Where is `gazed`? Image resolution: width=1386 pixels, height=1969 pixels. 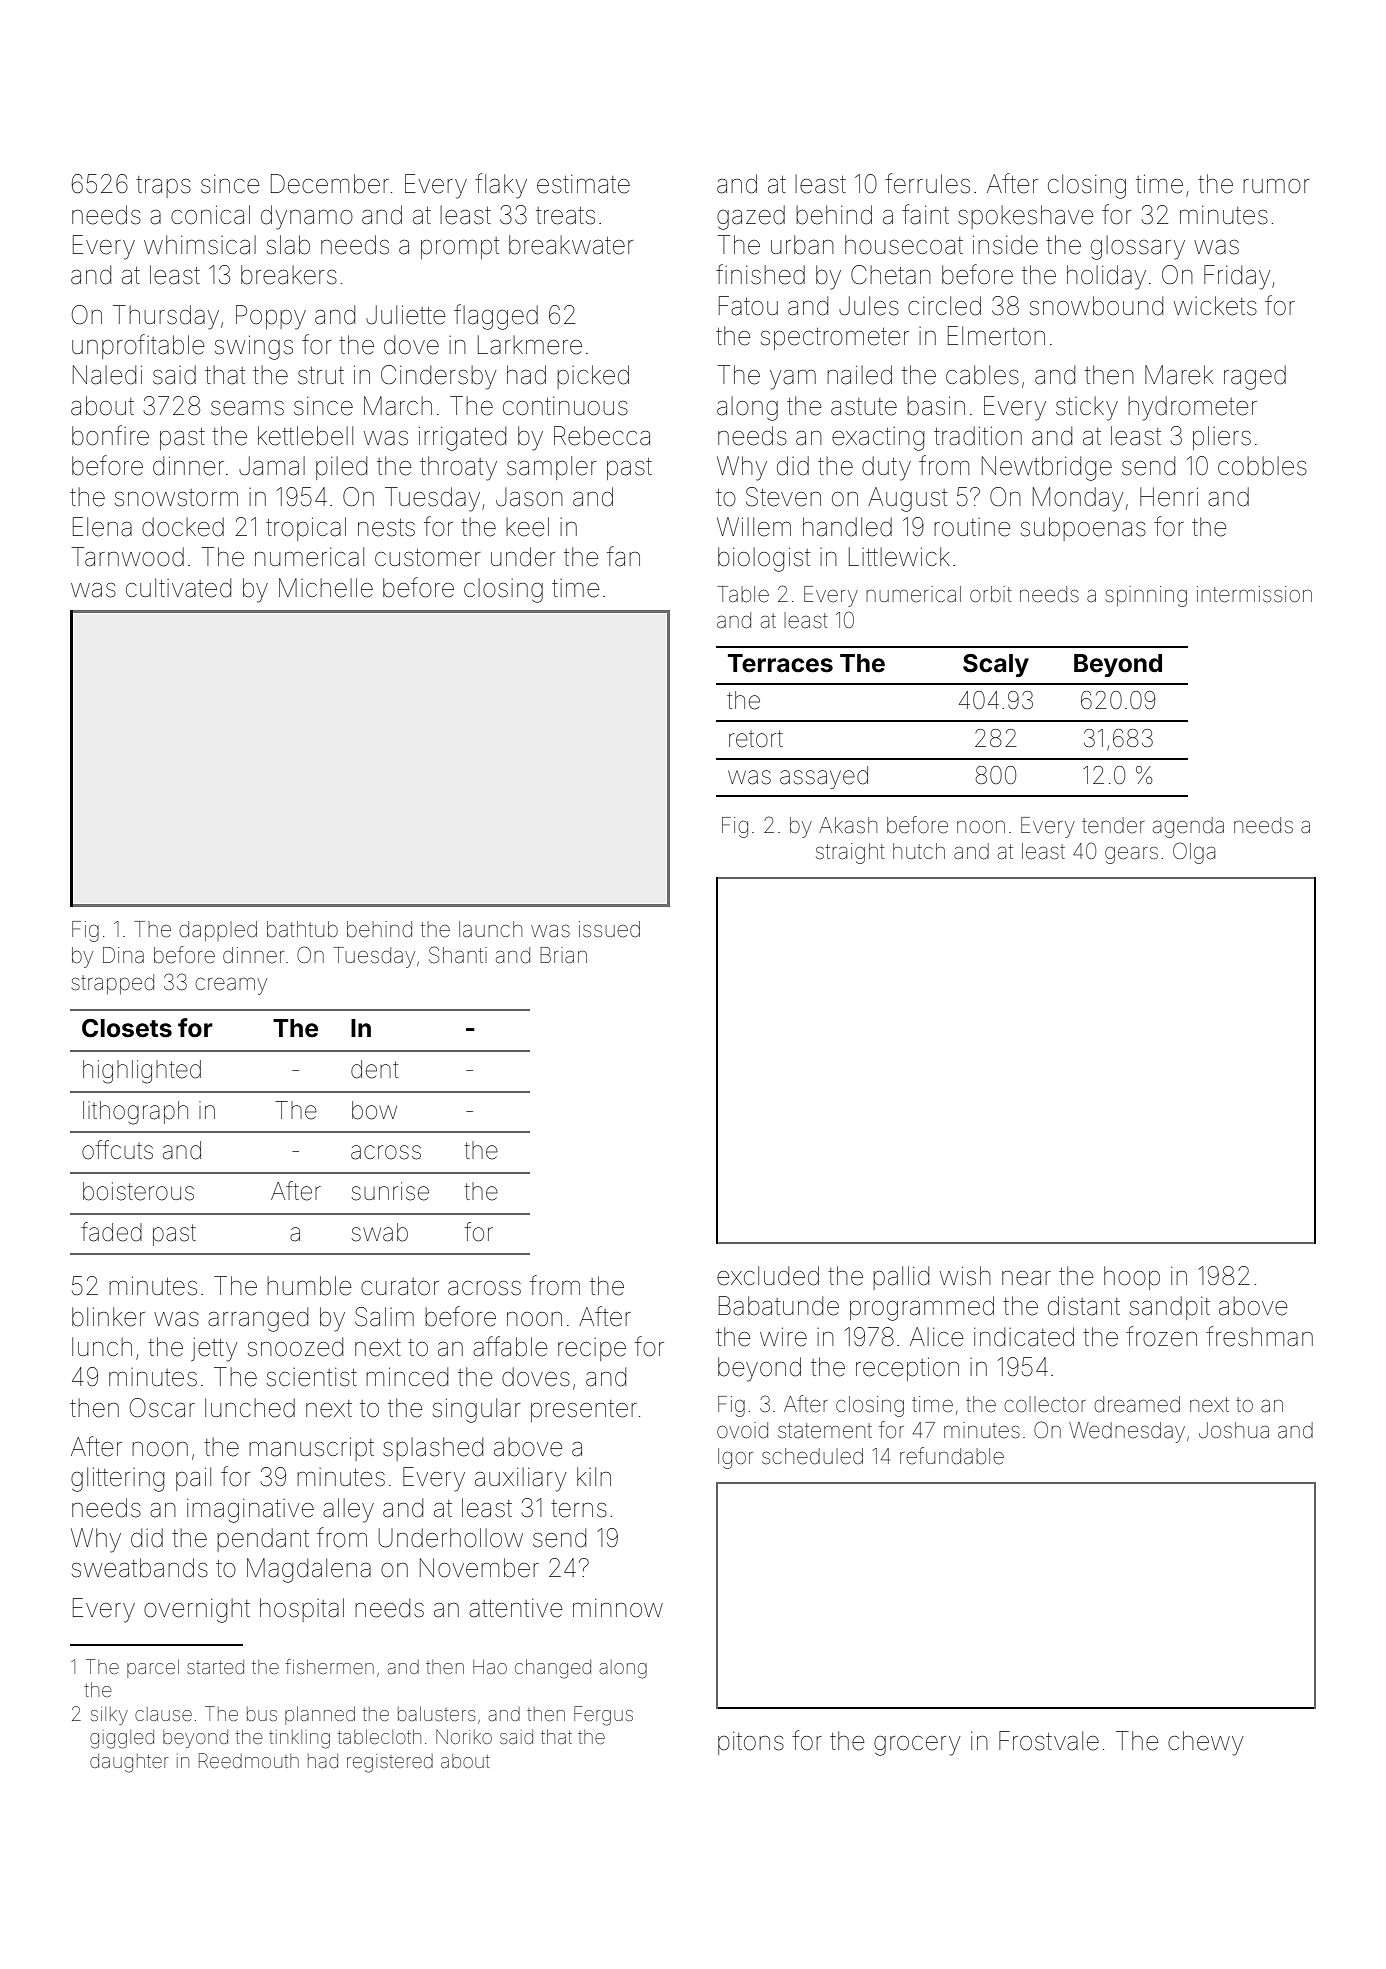 gazed is located at coordinates (751, 217).
